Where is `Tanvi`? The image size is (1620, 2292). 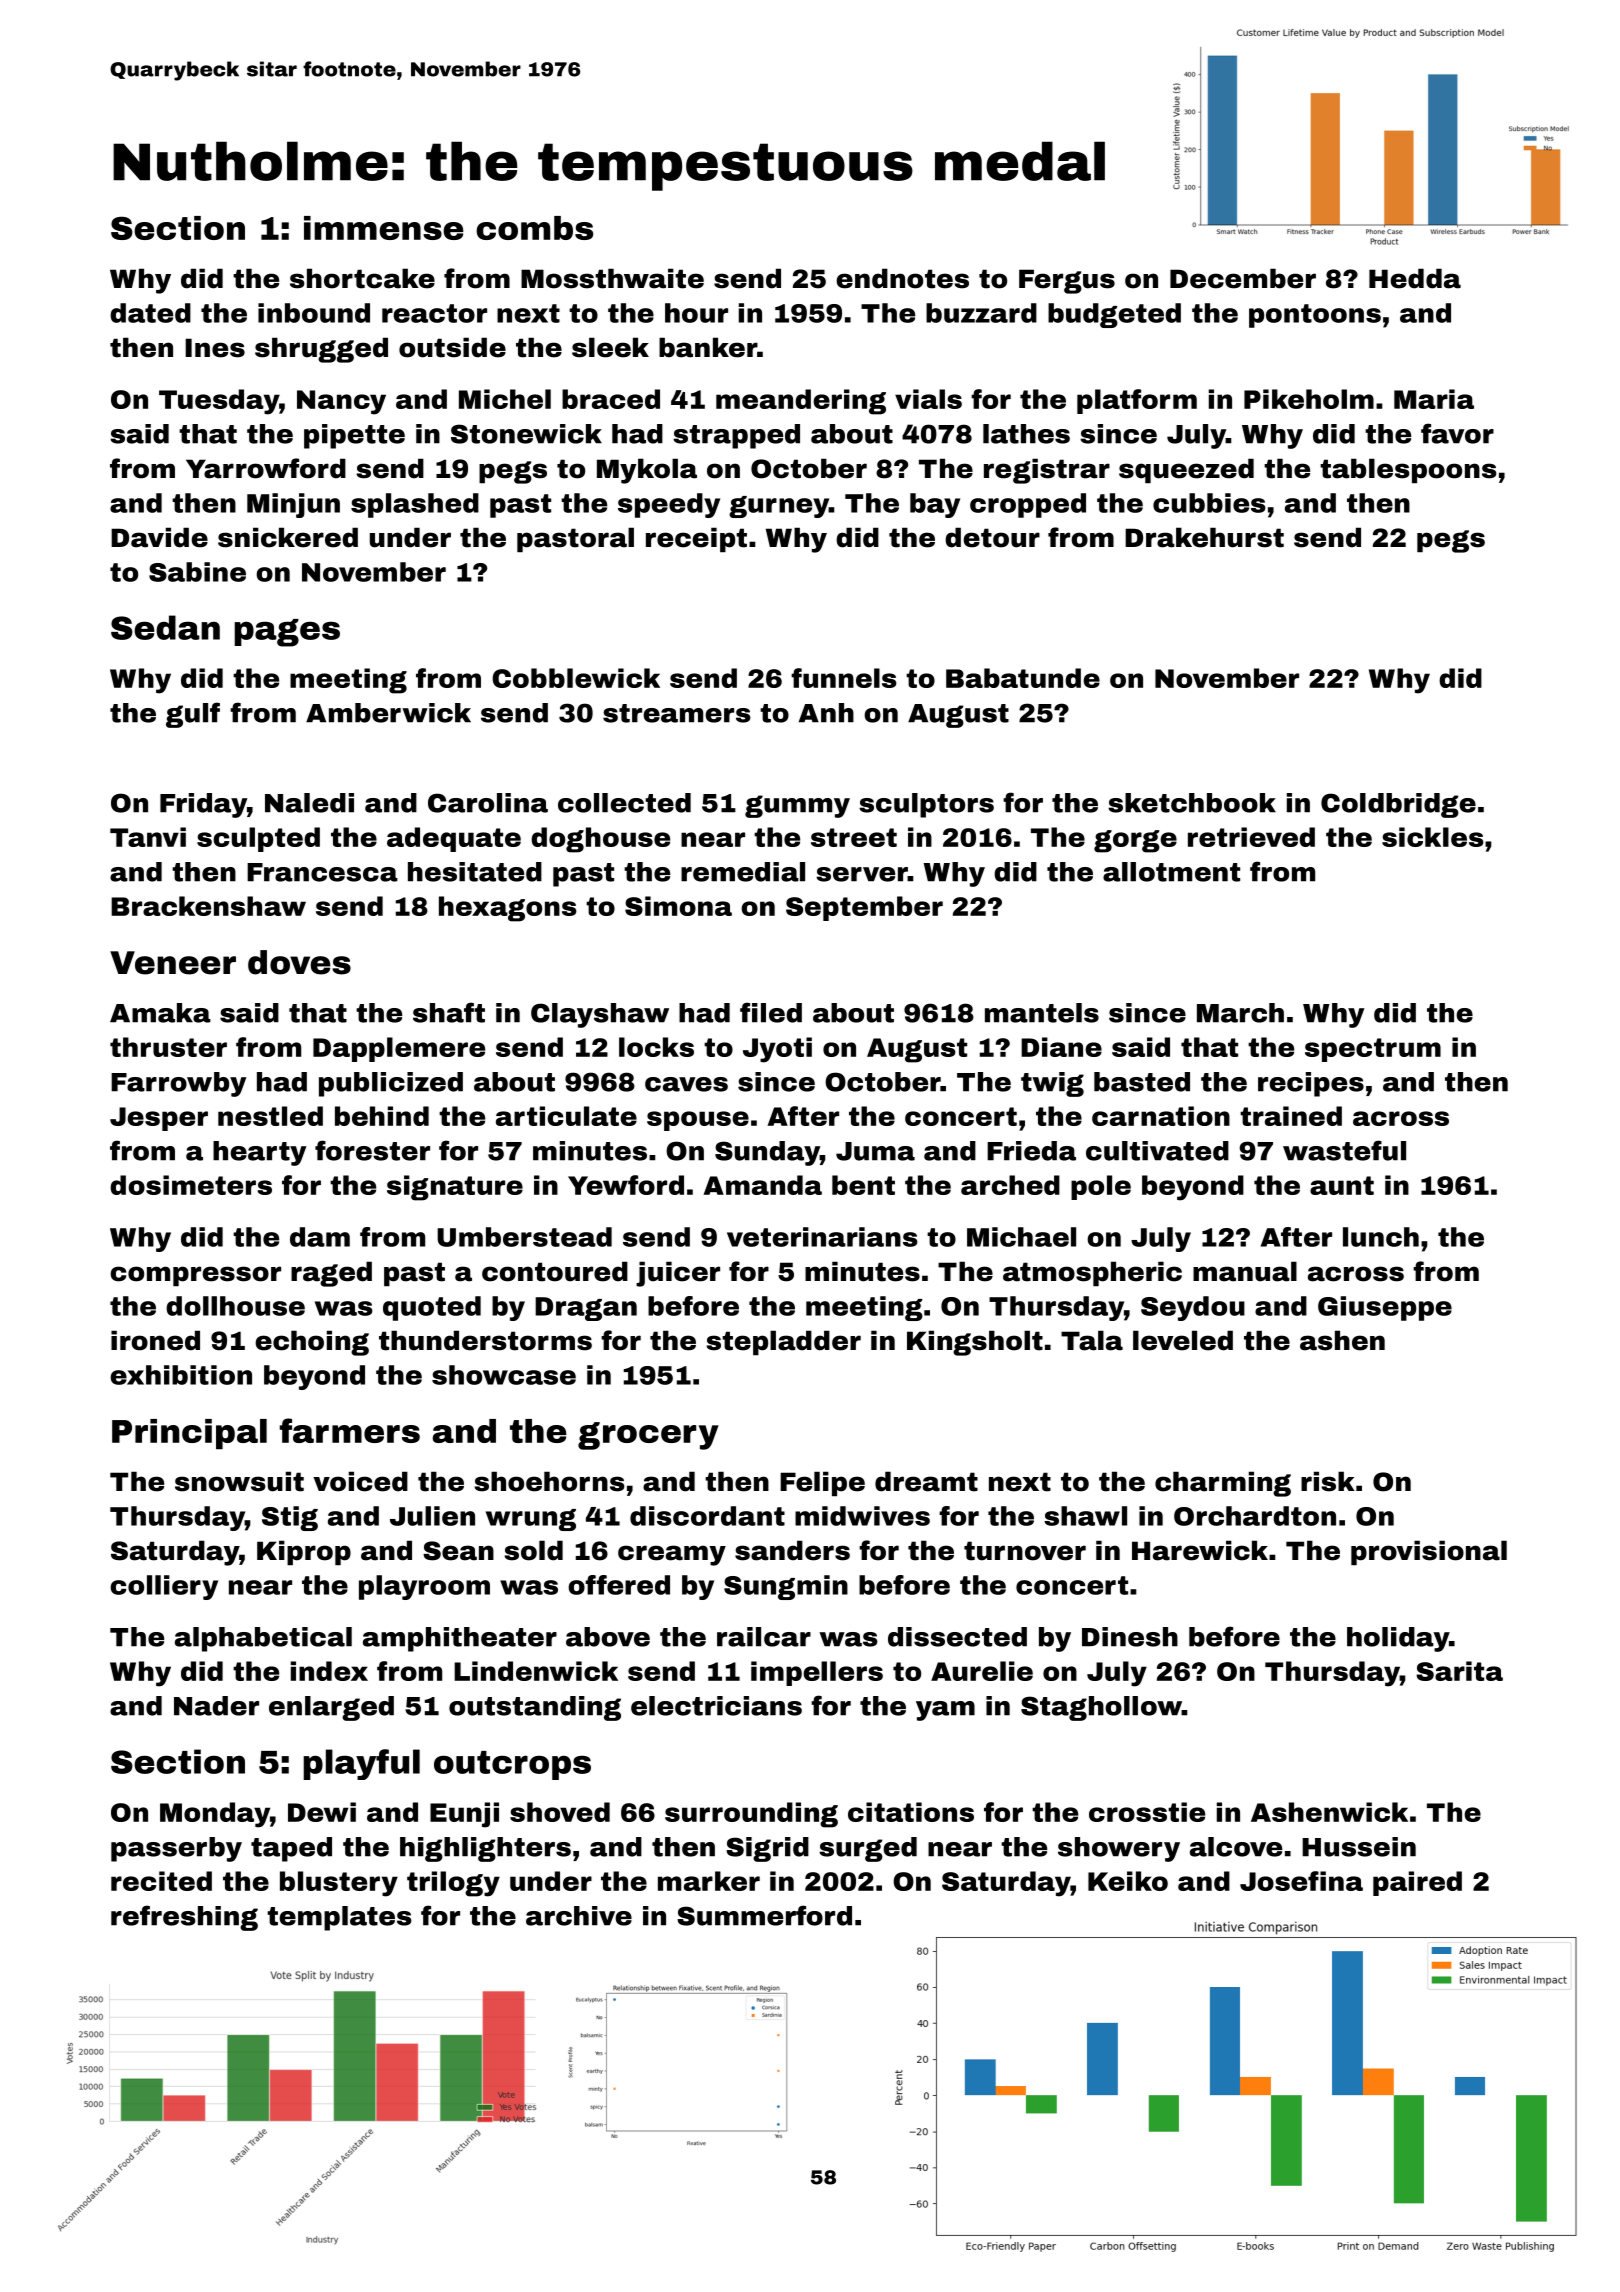 Tanvi is located at coordinates (148, 837).
